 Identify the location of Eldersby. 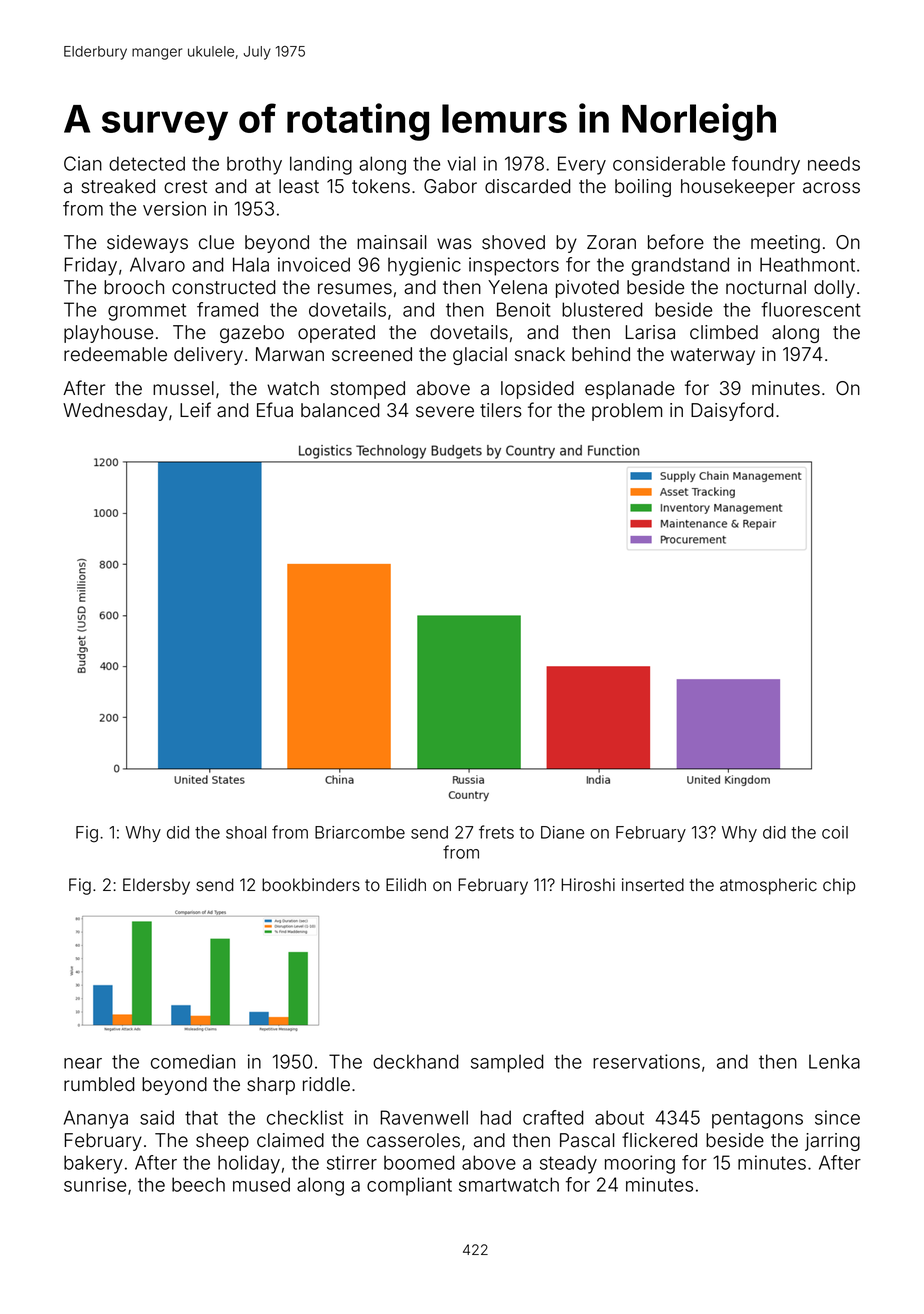
(156, 886).
